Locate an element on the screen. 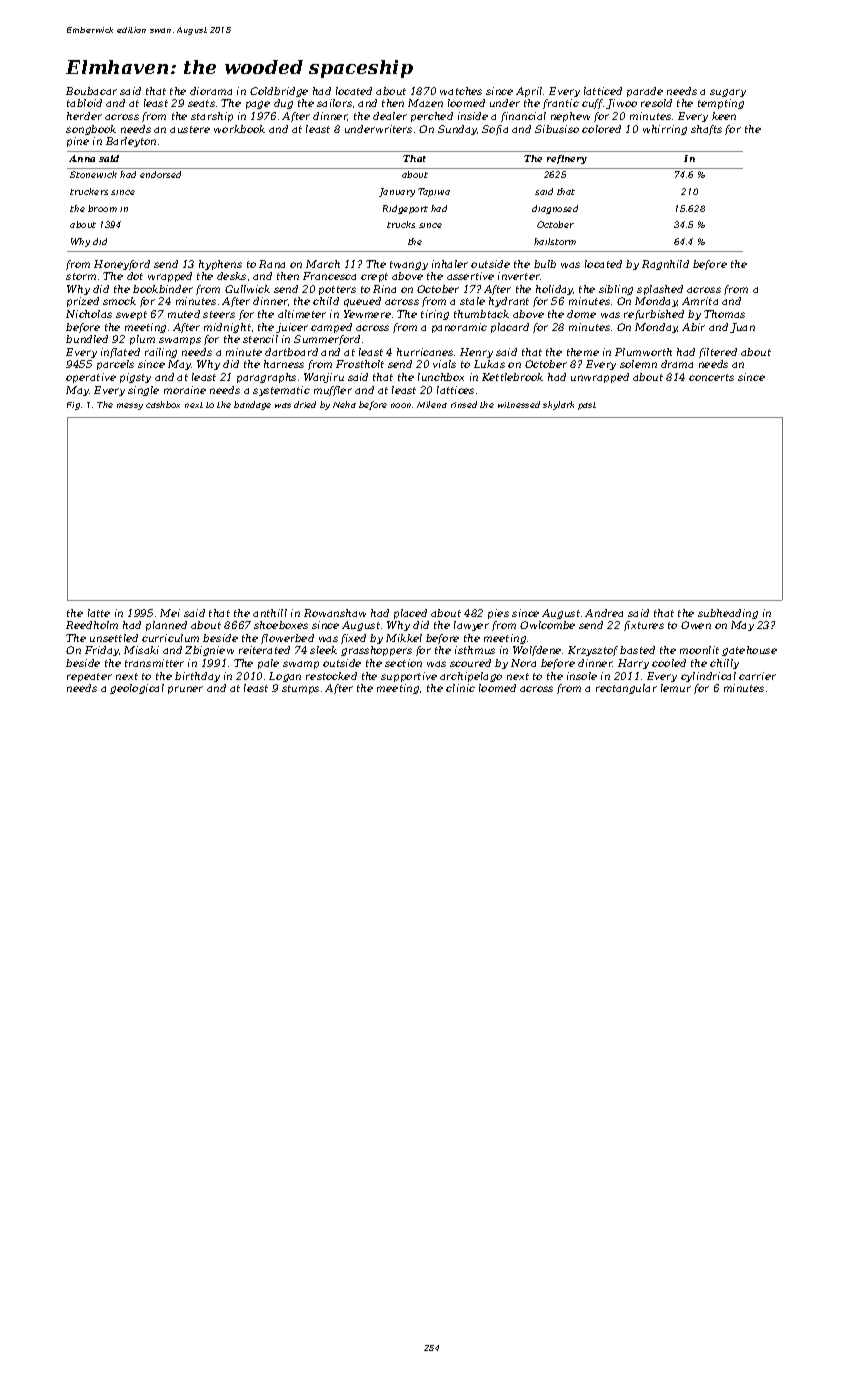  clinic is located at coordinates (460, 688).
